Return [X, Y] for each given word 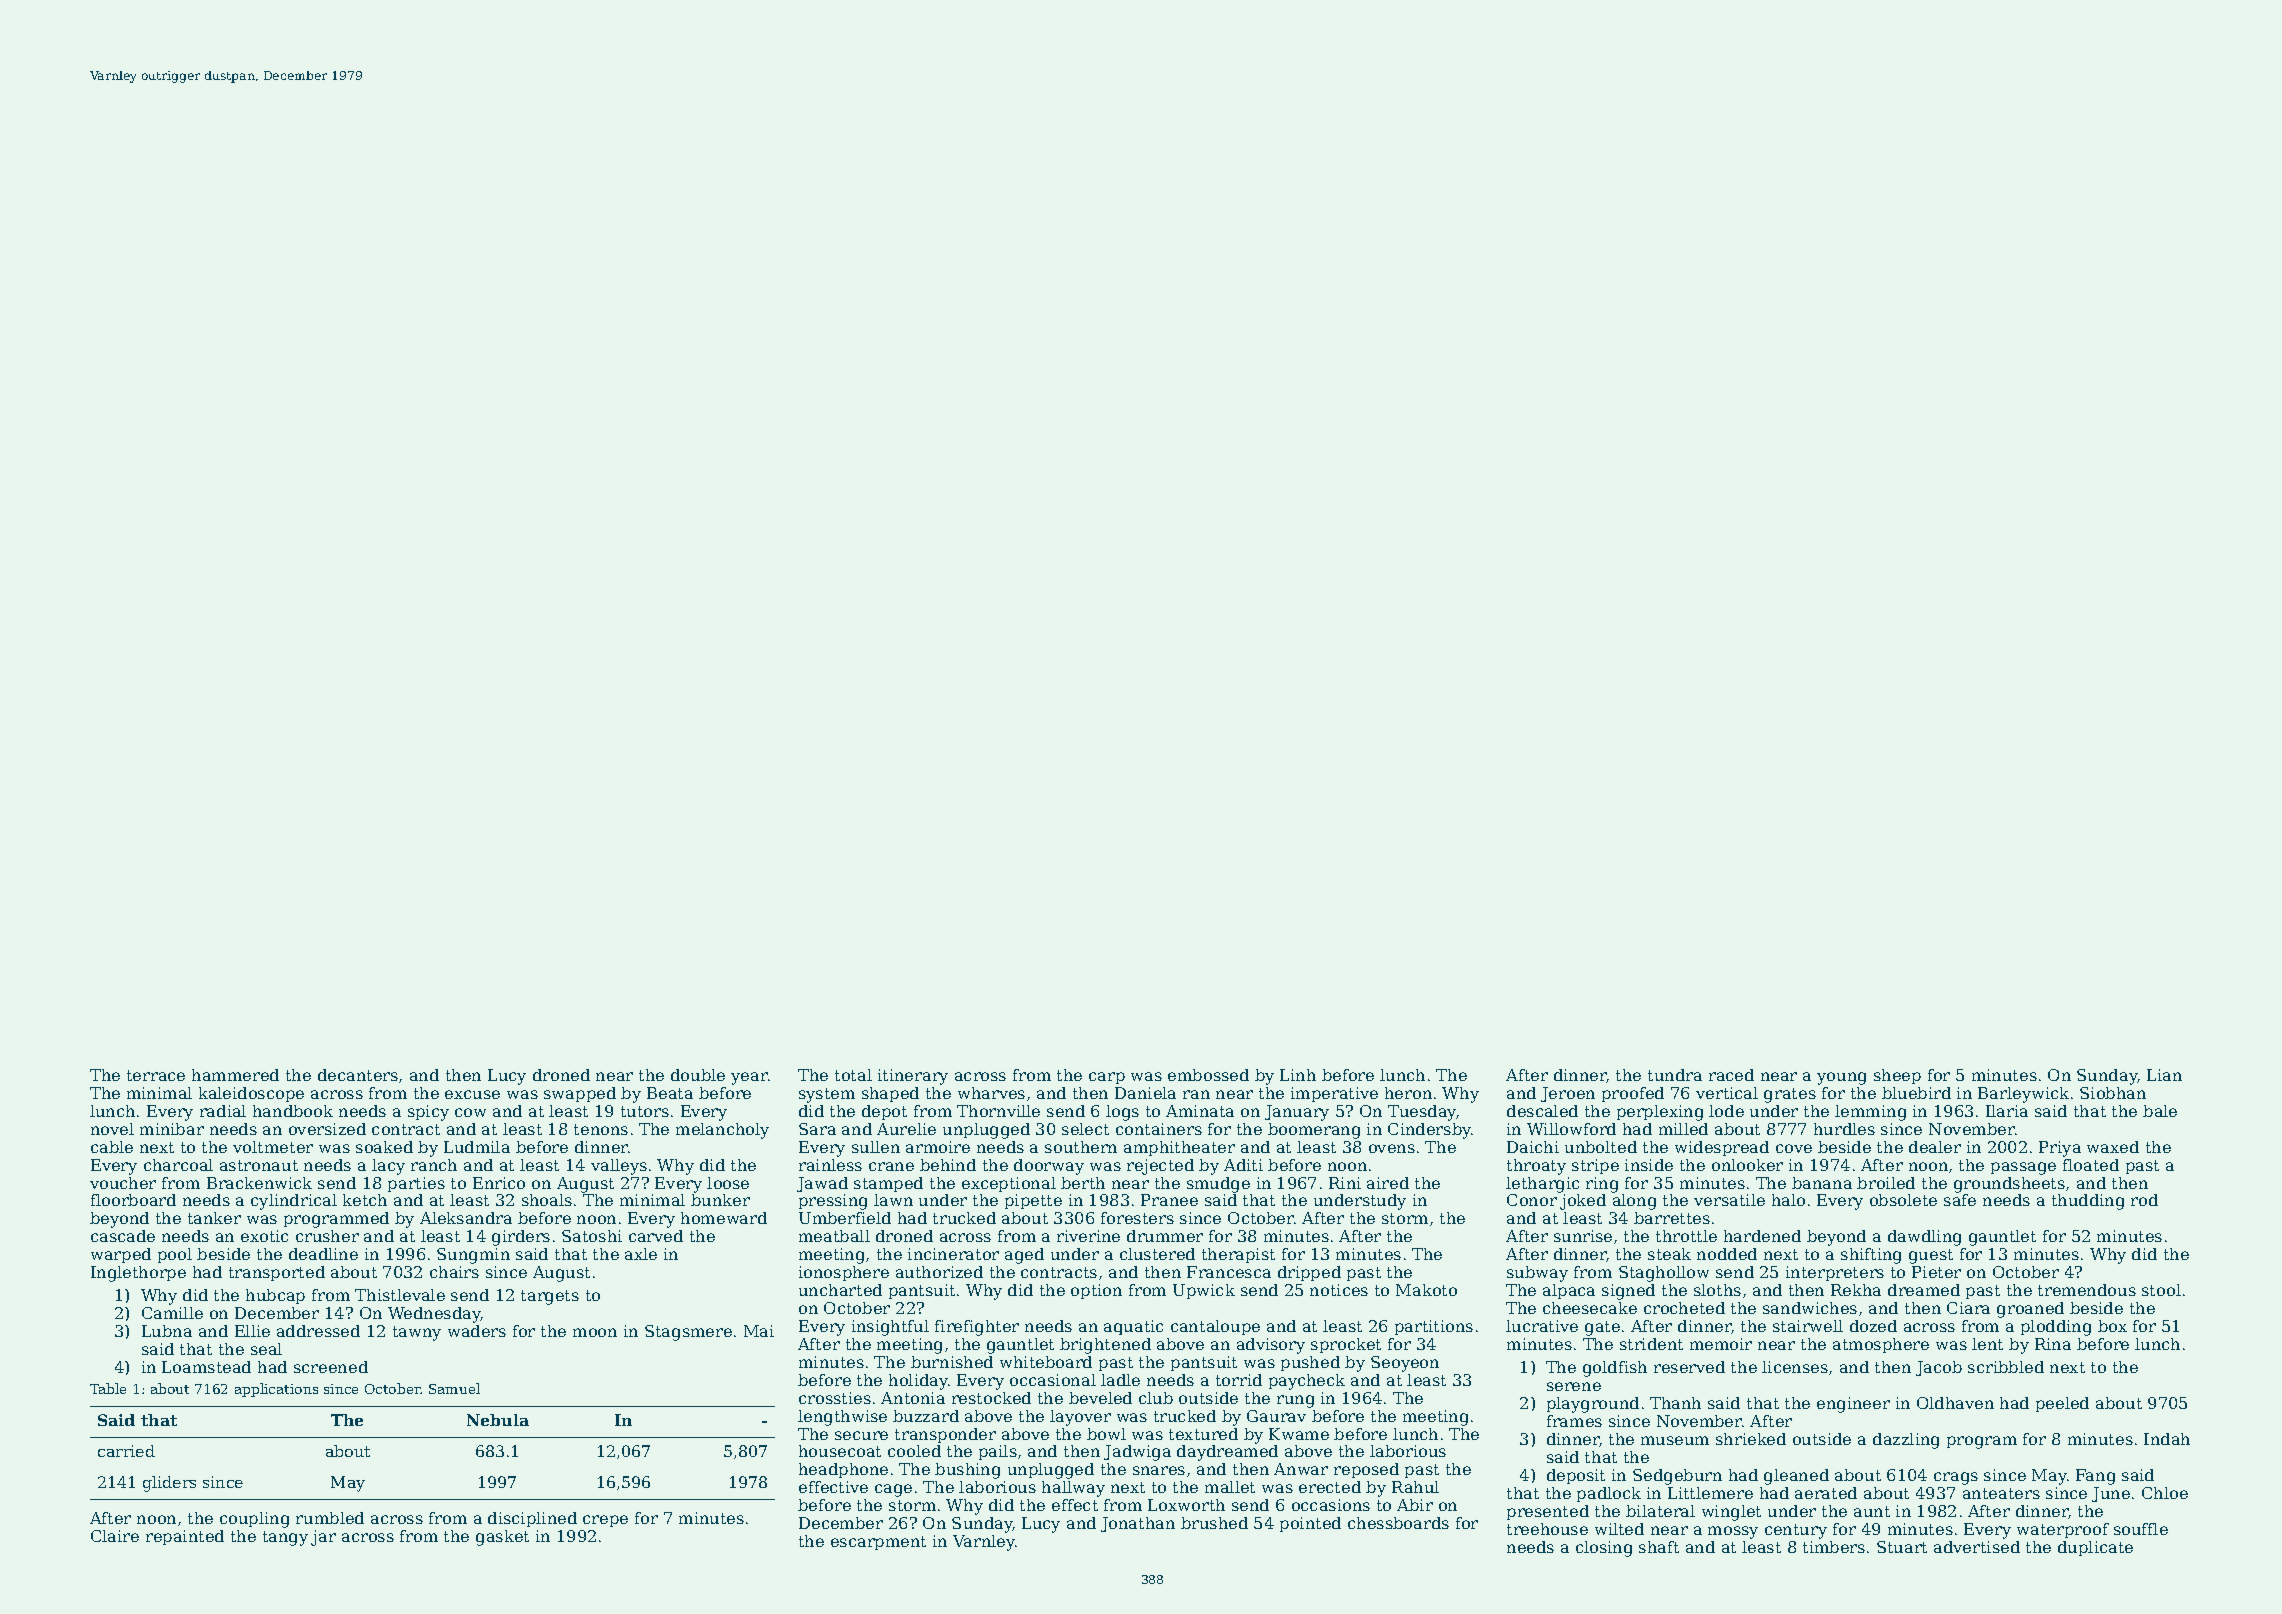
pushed [1310, 1363]
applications [276, 1390]
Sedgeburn [1677, 1477]
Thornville [998, 1111]
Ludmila [477, 1147]
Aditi [1243, 1165]
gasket [502, 1538]
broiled [1886, 1183]
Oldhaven [1955, 1403]
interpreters [1835, 1273]
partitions [1434, 1327]
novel [112, 1129]
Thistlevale [400, 1295]
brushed [1214, 1523]
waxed [2113, 1147]
